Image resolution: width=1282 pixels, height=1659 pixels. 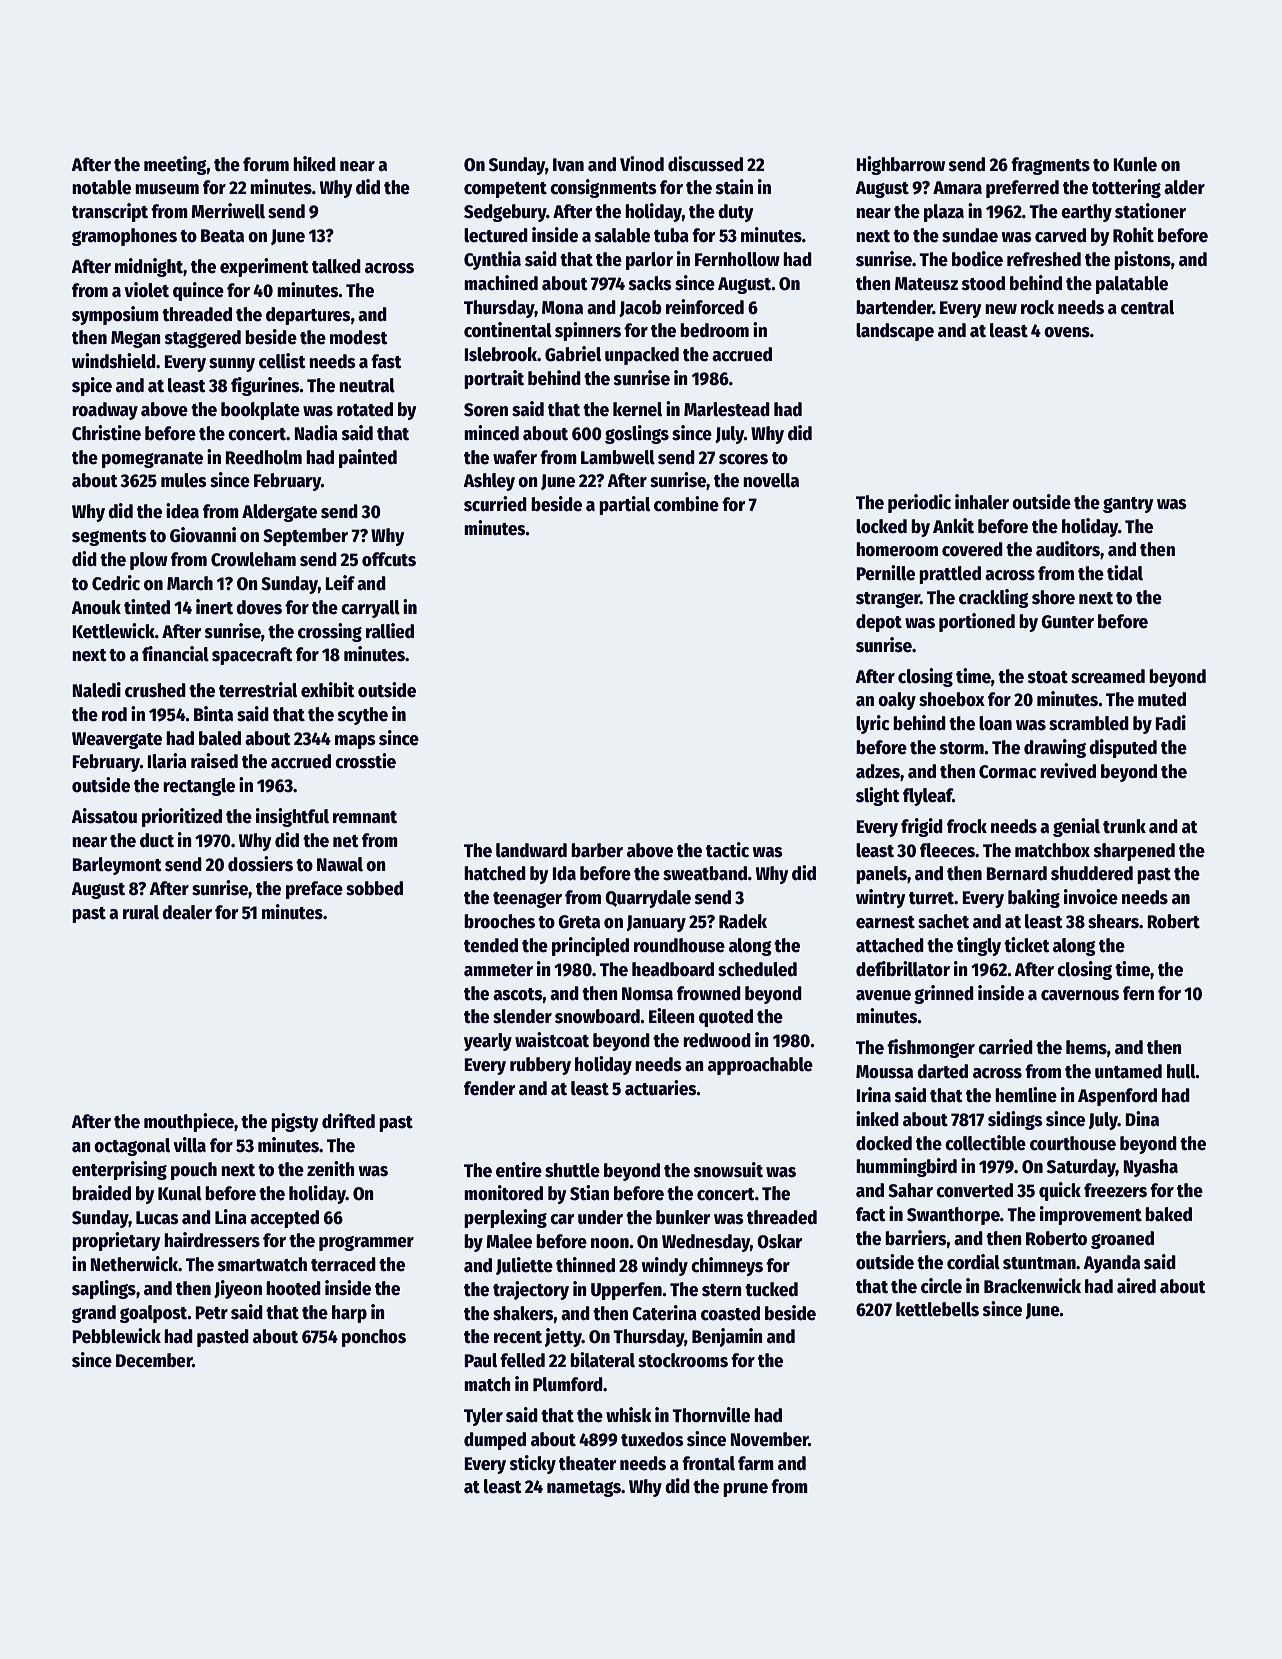 I want to click on scurried, so click(x=495, y=504).
